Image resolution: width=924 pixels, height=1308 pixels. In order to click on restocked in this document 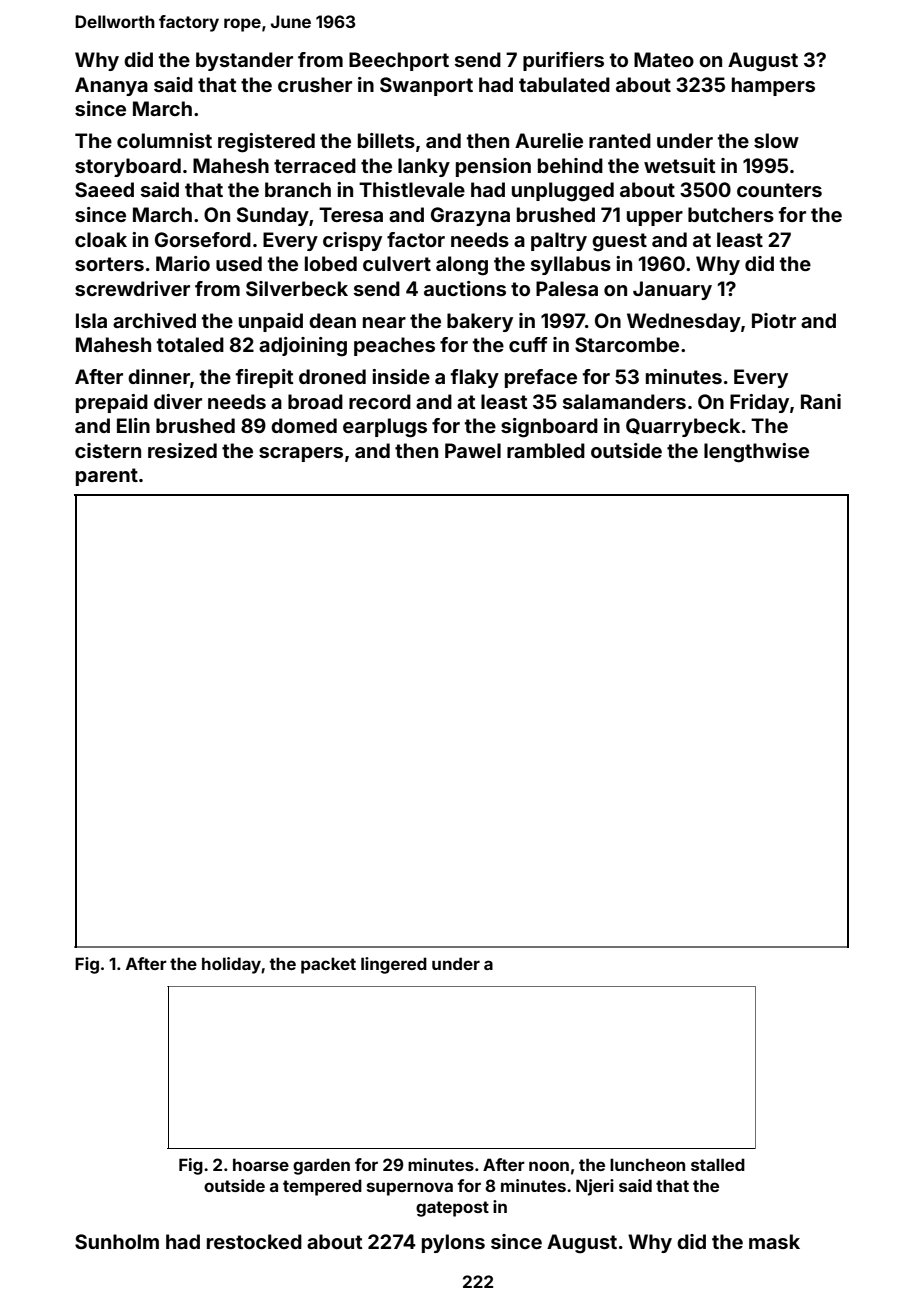, I will do `click(254, 1241)`.
